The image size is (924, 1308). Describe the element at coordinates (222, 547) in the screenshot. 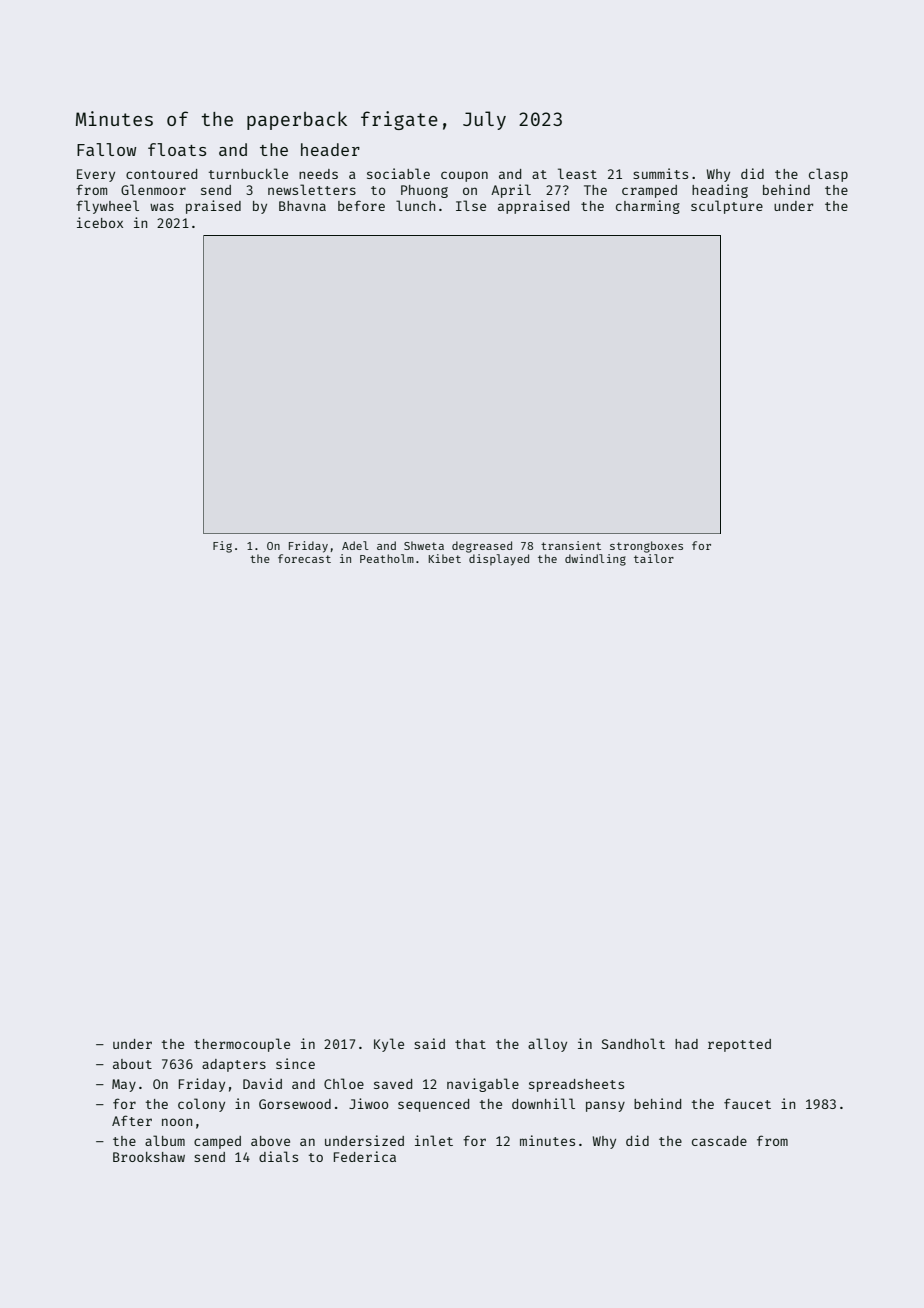

I see `Fig` at that location.
